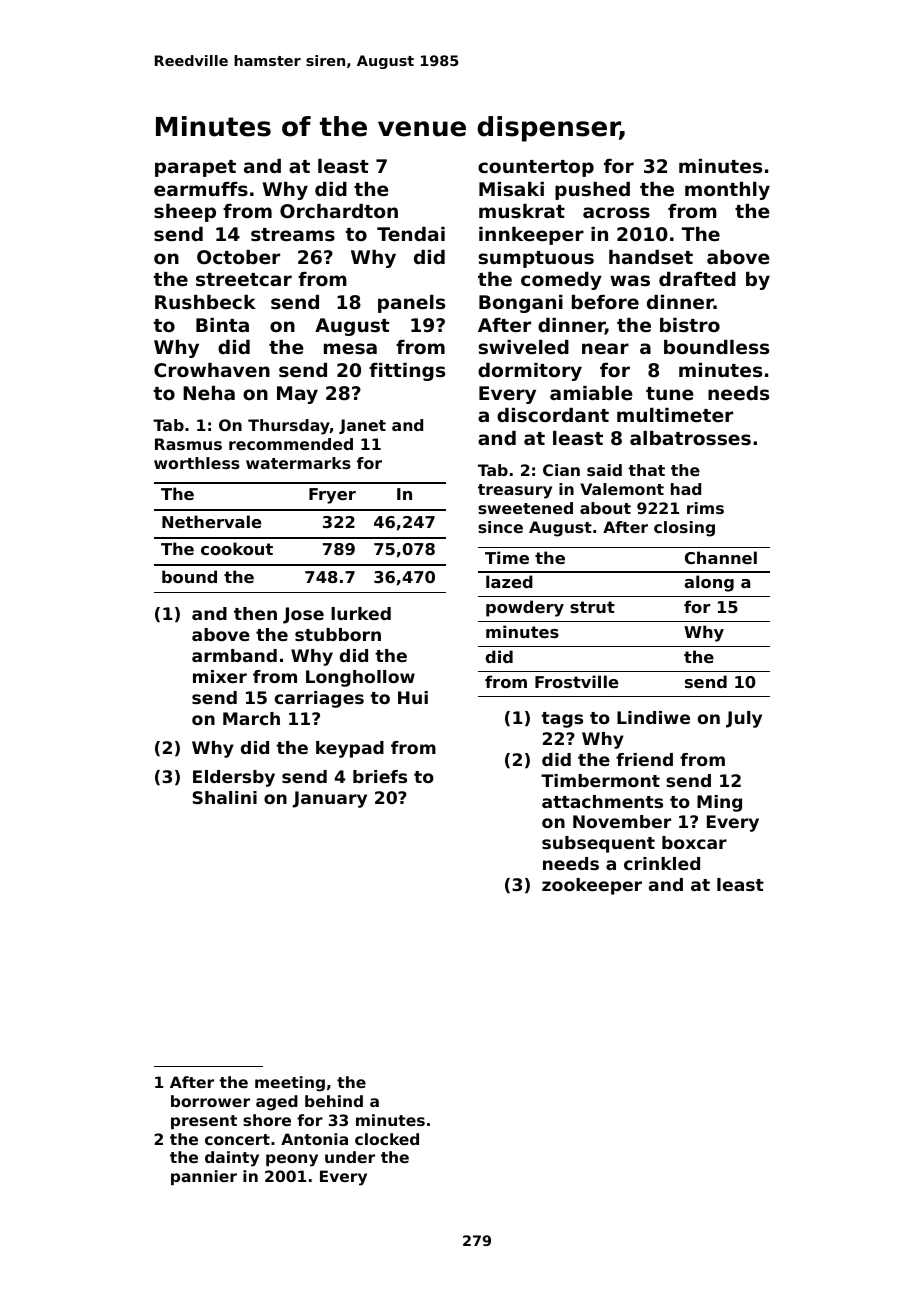 The image size is (924, 1311). Describe the element at coordinates (592, 607) in the screenshot. I see `strut` at that location.
